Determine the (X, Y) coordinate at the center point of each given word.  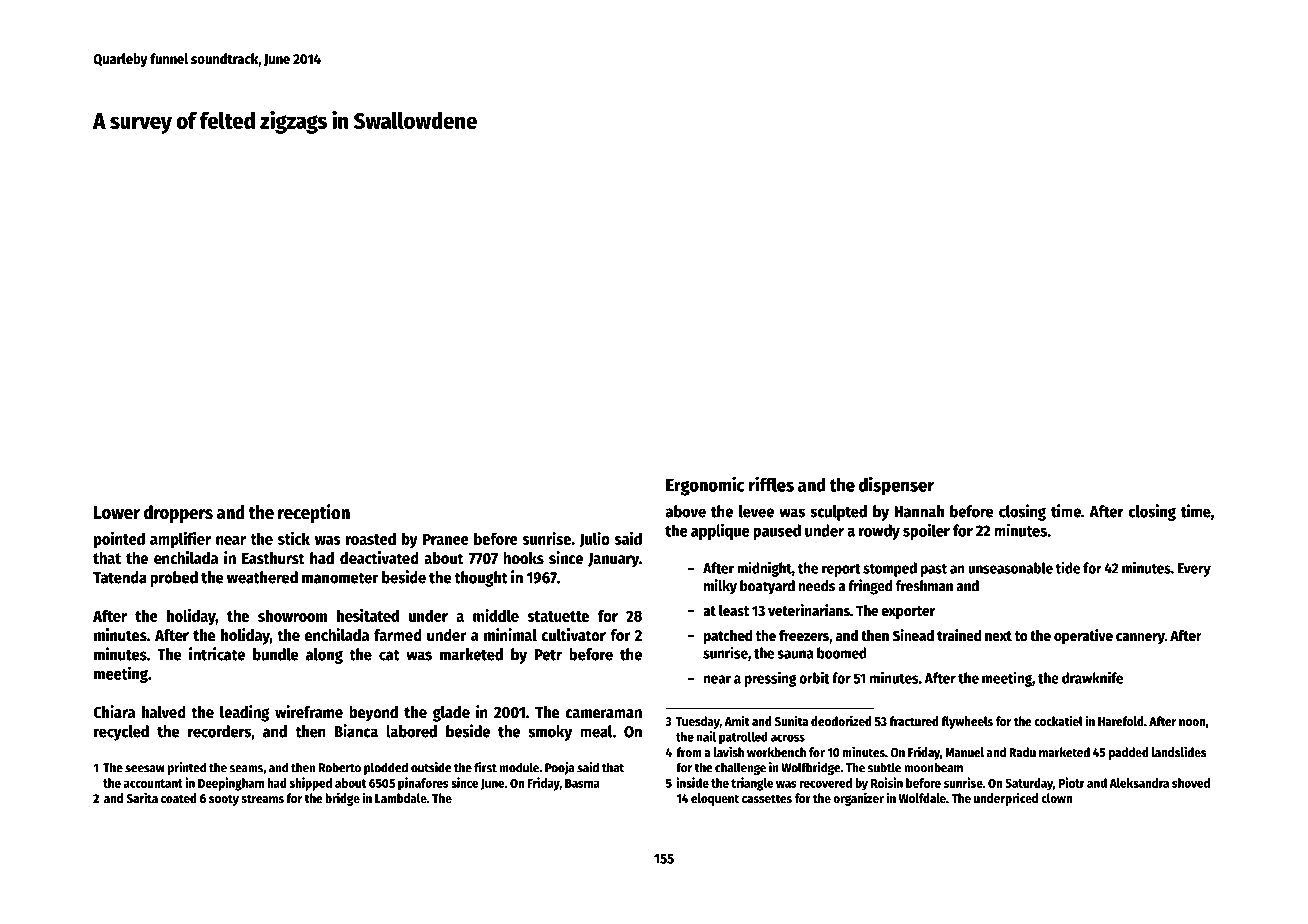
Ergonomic (705, 486)
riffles (771, 484)
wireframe (309, 712)
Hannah (919, 511)
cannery (1140, 638)
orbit (814, 677)
